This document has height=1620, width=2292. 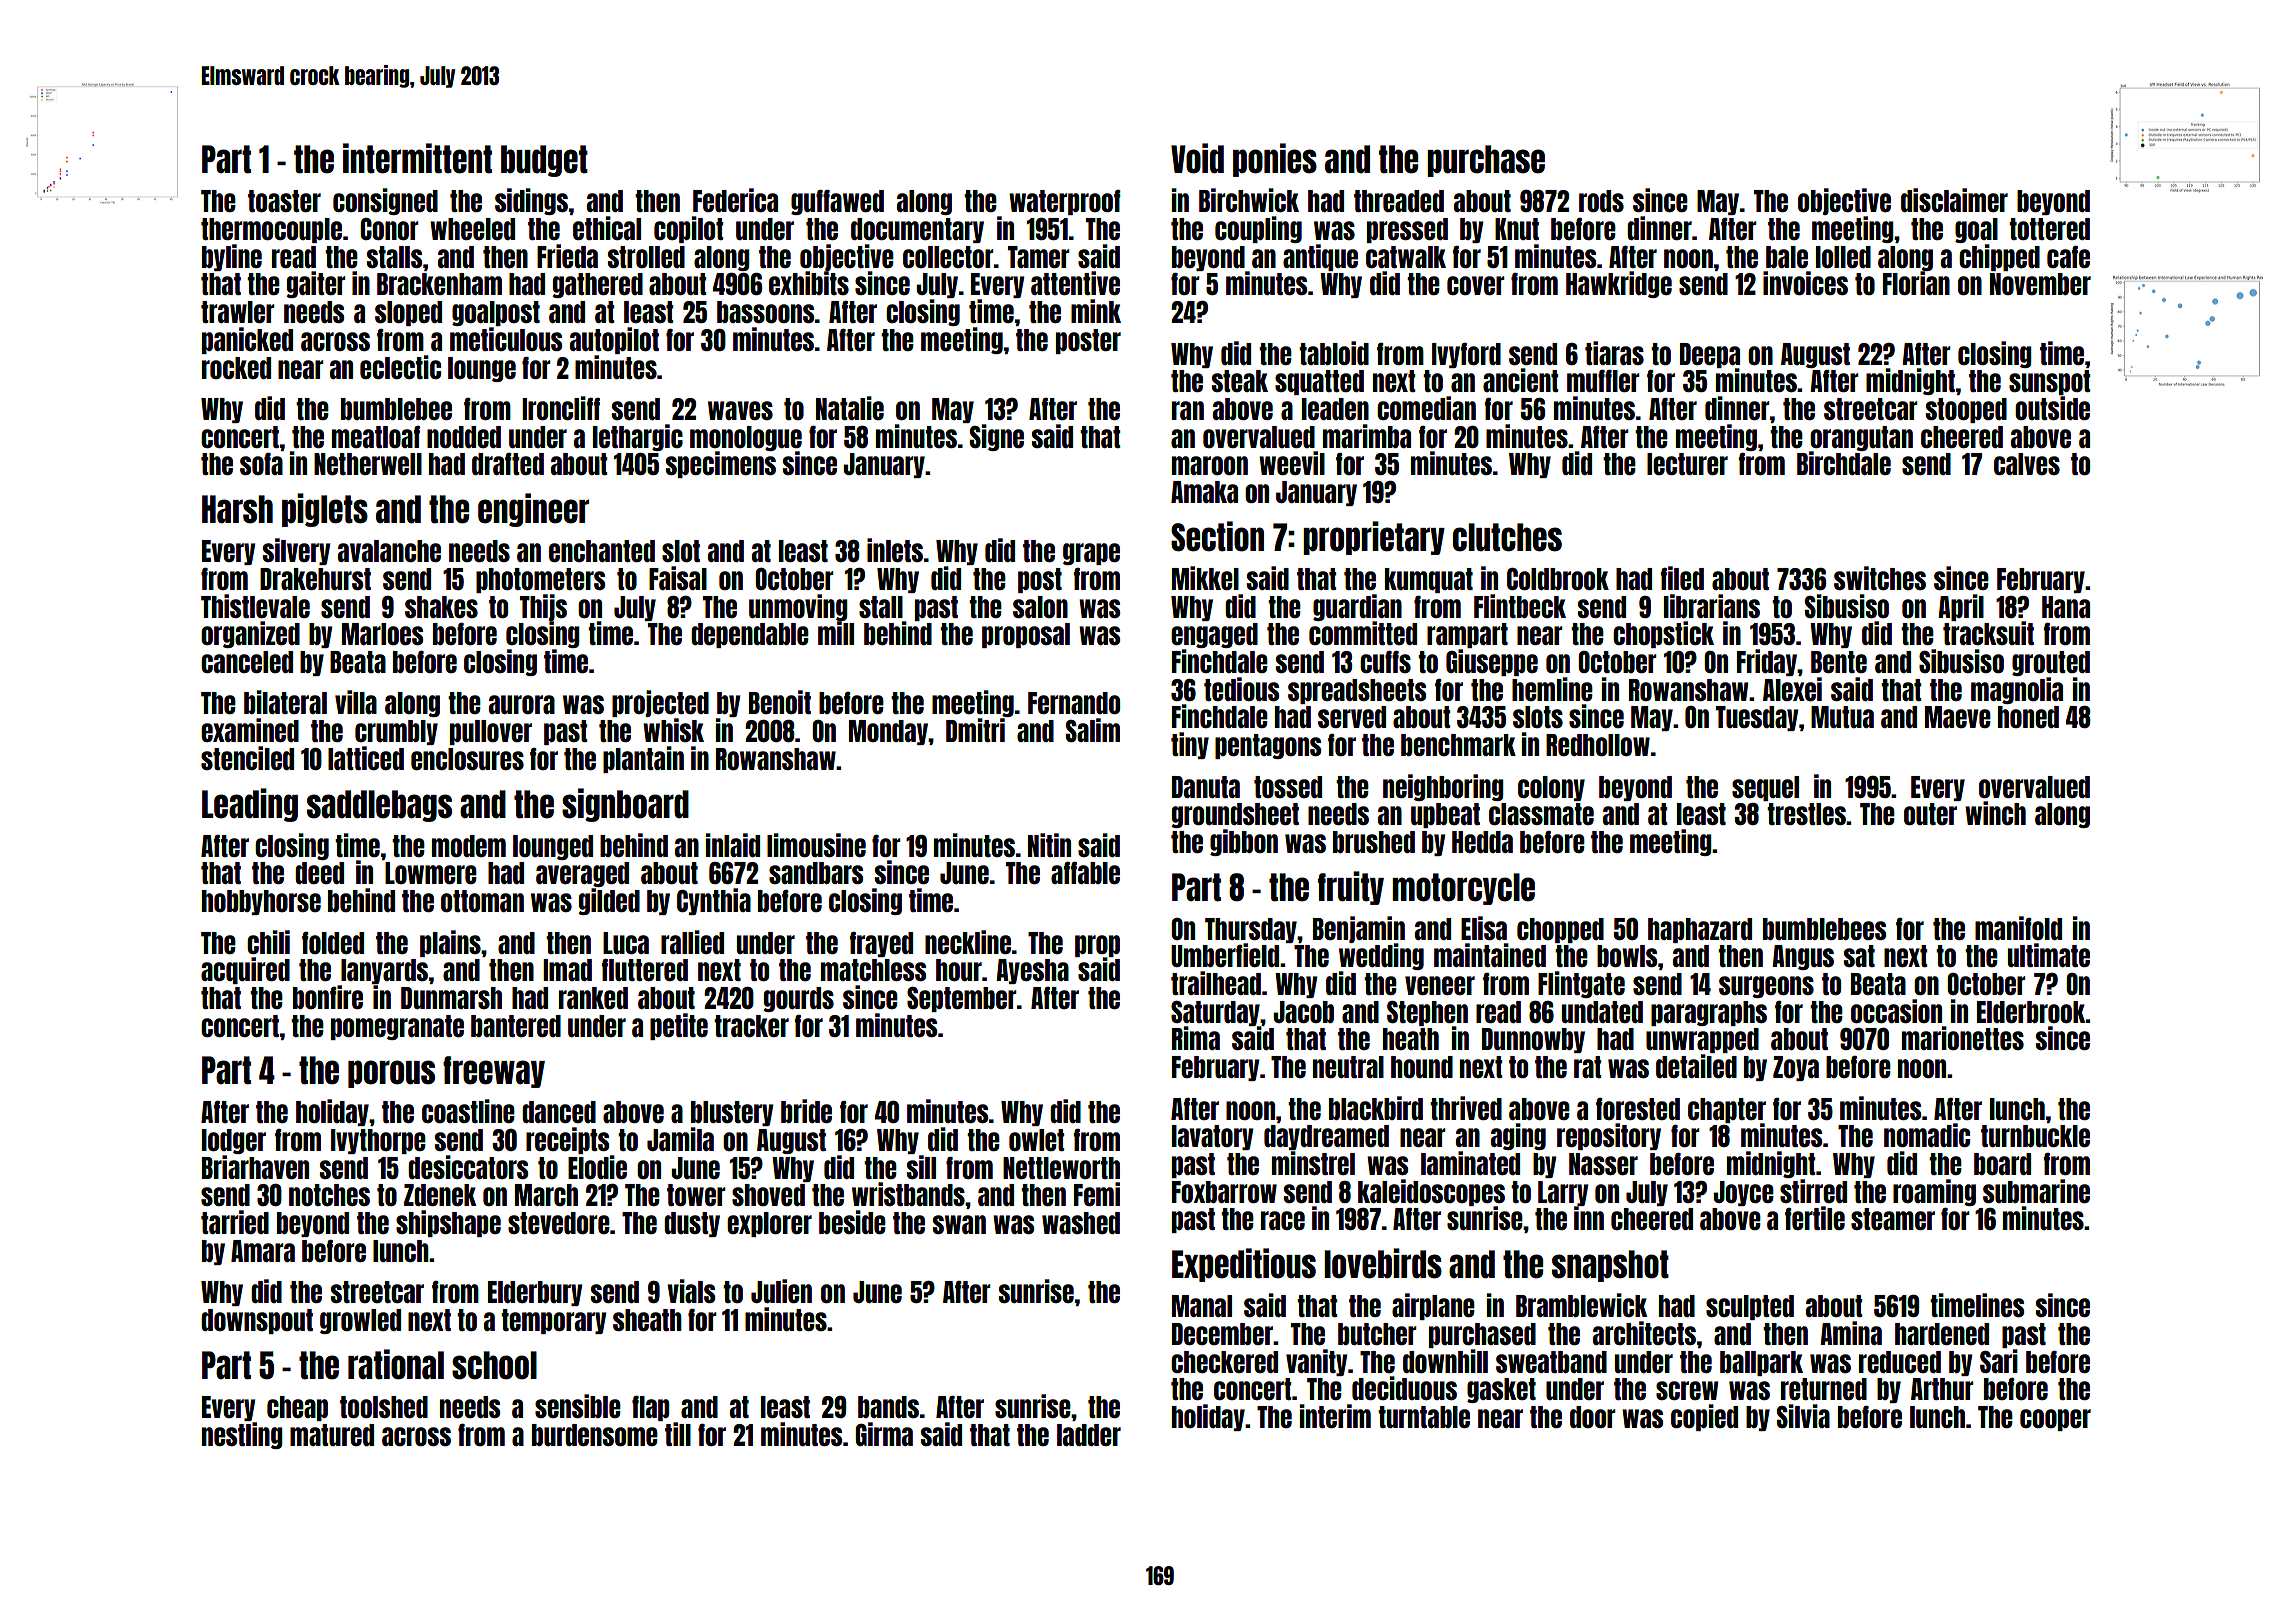 I want to click on groundsheet, so click(x=1235, y=815).
